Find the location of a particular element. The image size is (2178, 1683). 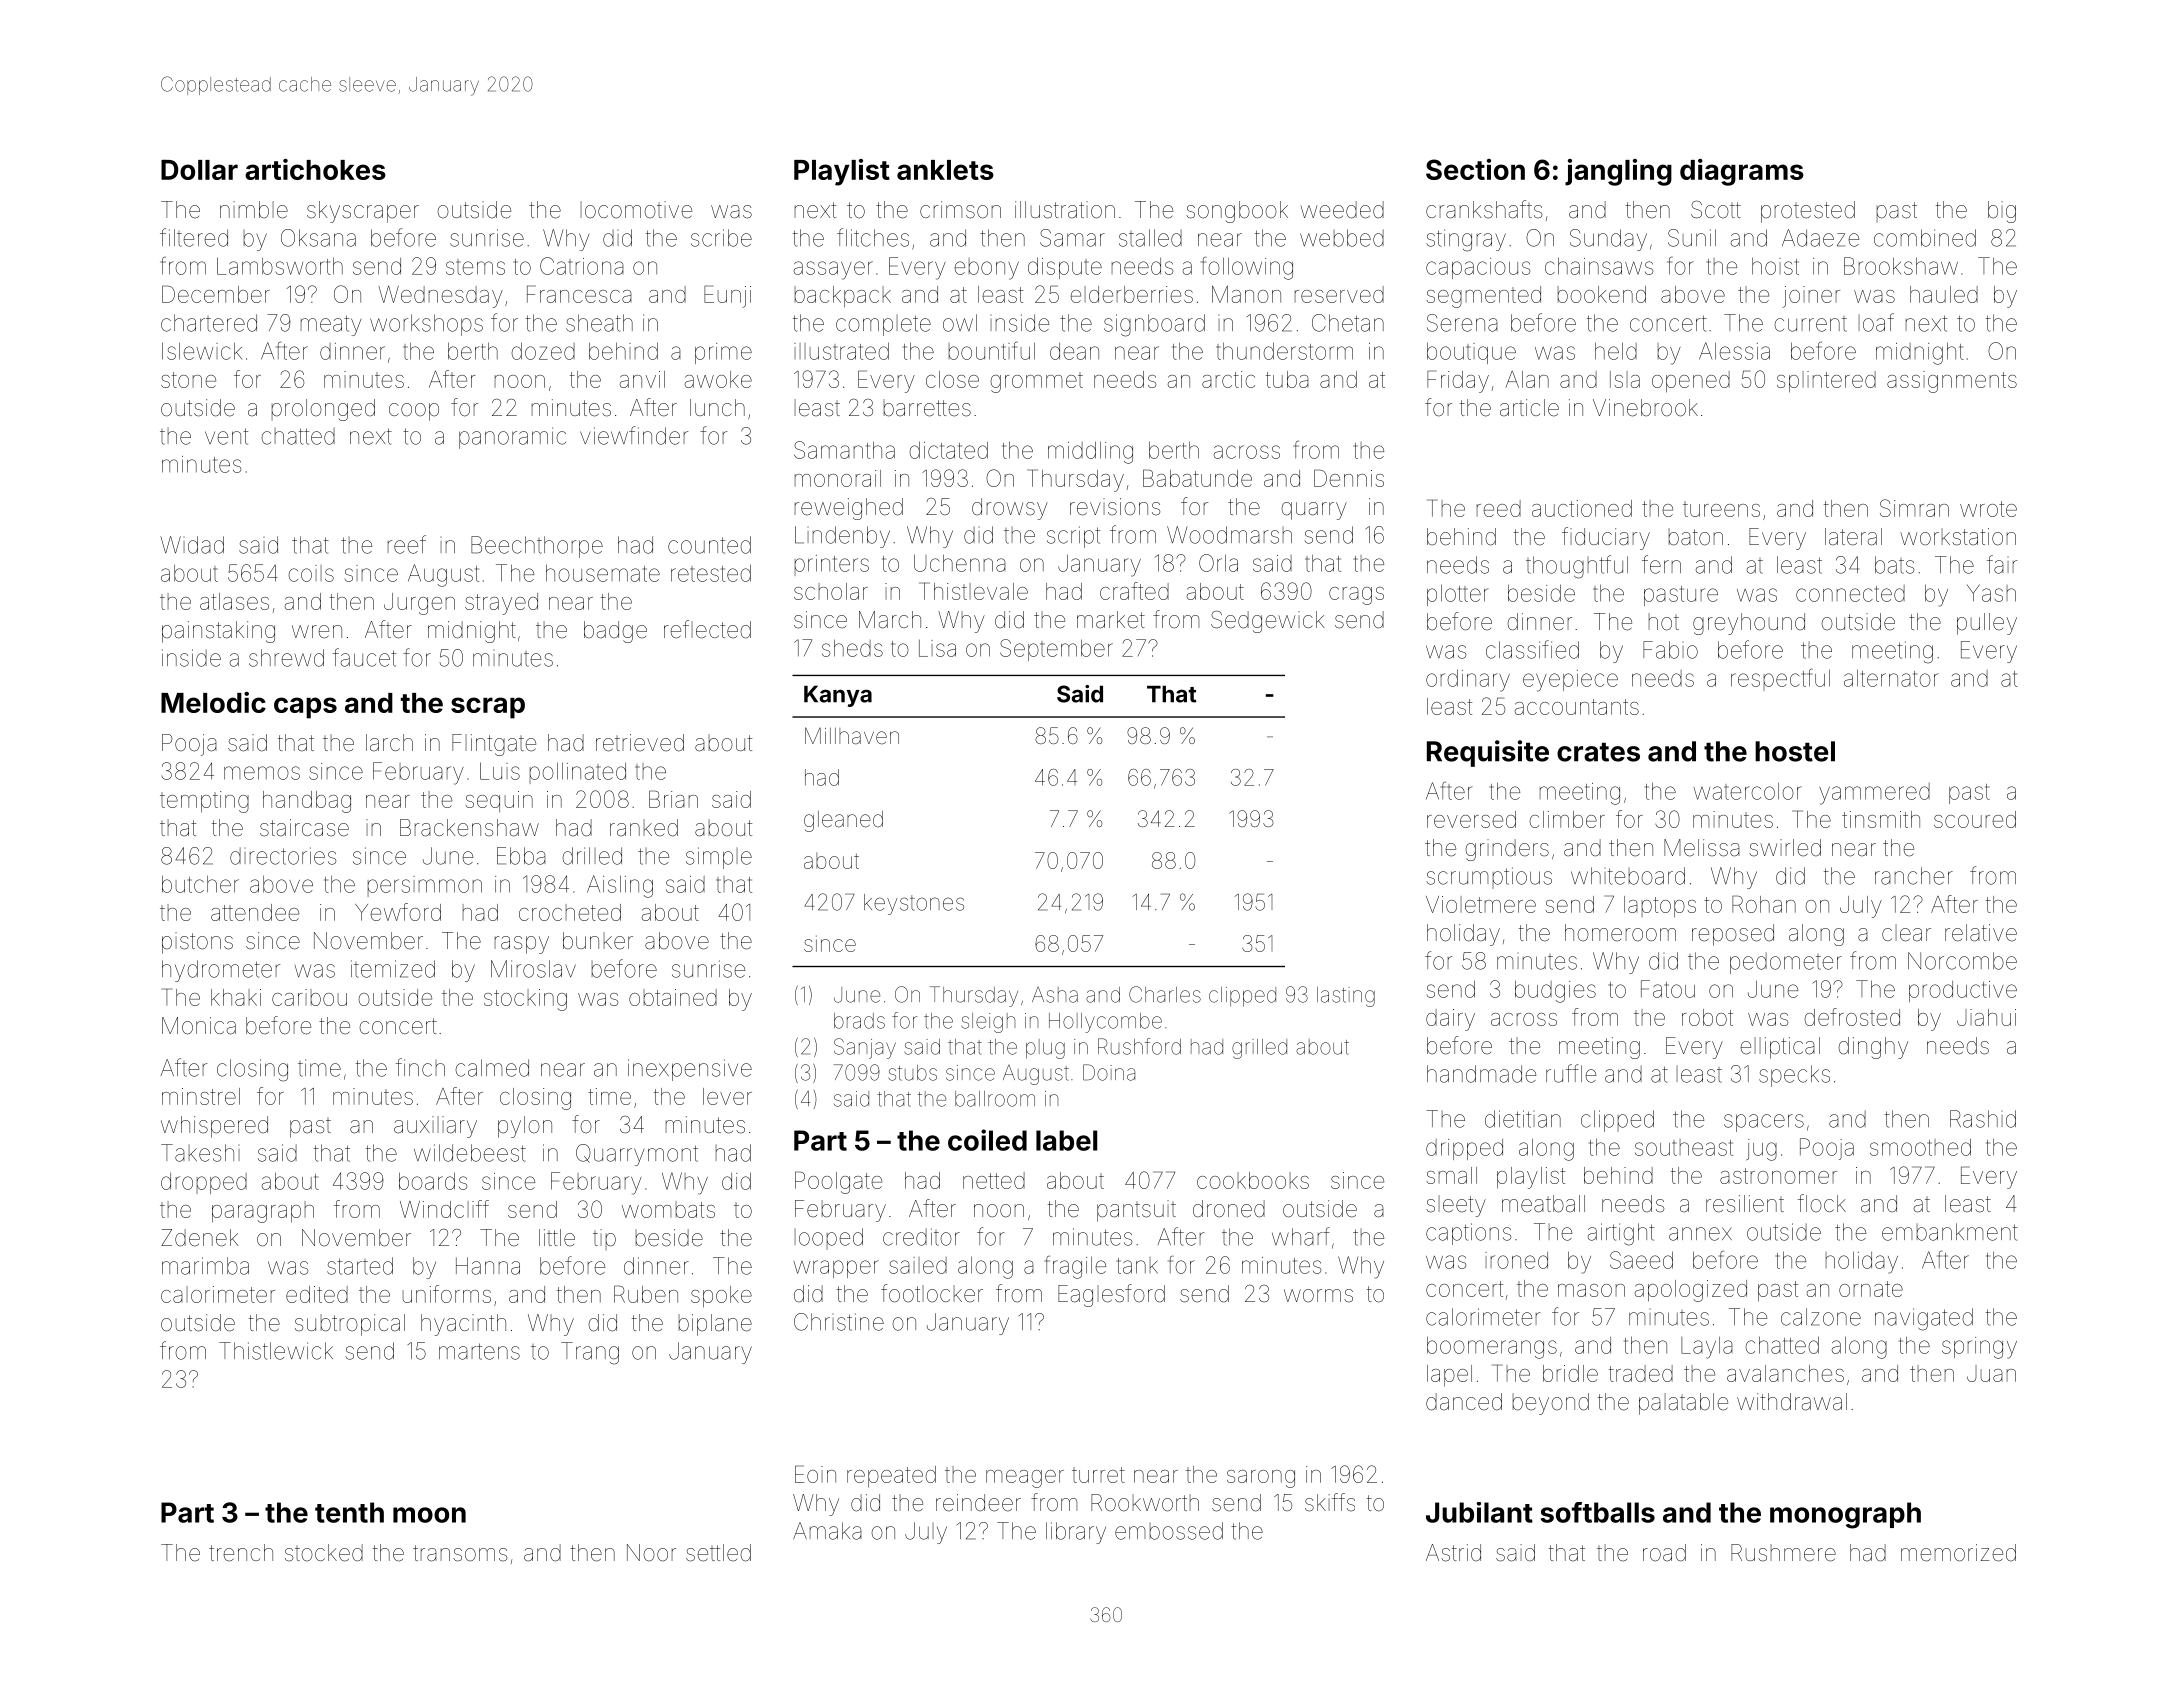

tip is located at coordinates (604, 1239).
